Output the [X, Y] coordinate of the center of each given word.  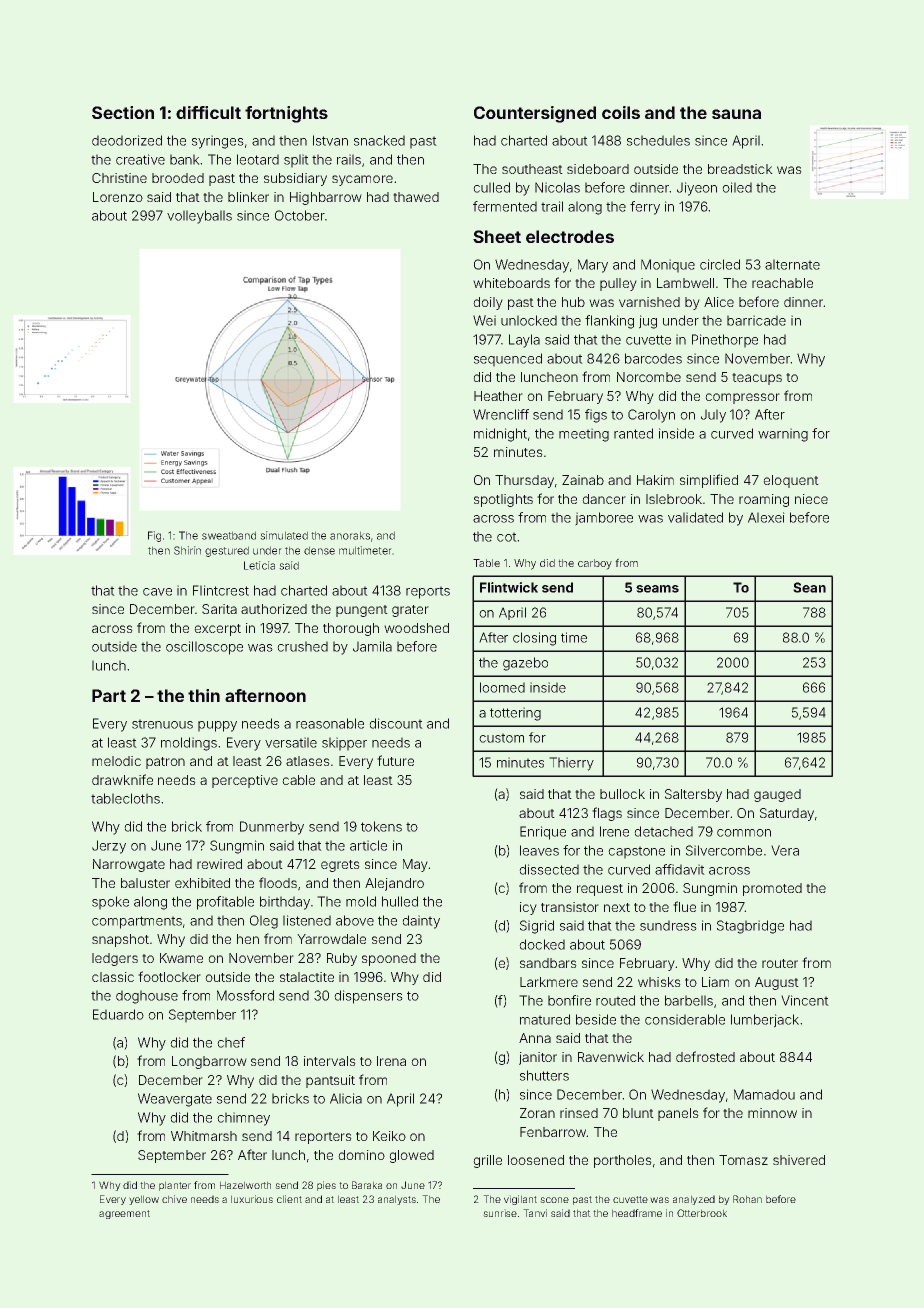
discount [396, 723]
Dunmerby [272, 828]
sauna [736, 114]
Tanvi [535, 1213]
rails [349, 160]
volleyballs [199, 217]
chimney [244, 1119]
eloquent [791, 481]
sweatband [229, 536]
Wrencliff [501, 414]
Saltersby [693, 795]
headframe [637, 1213]
